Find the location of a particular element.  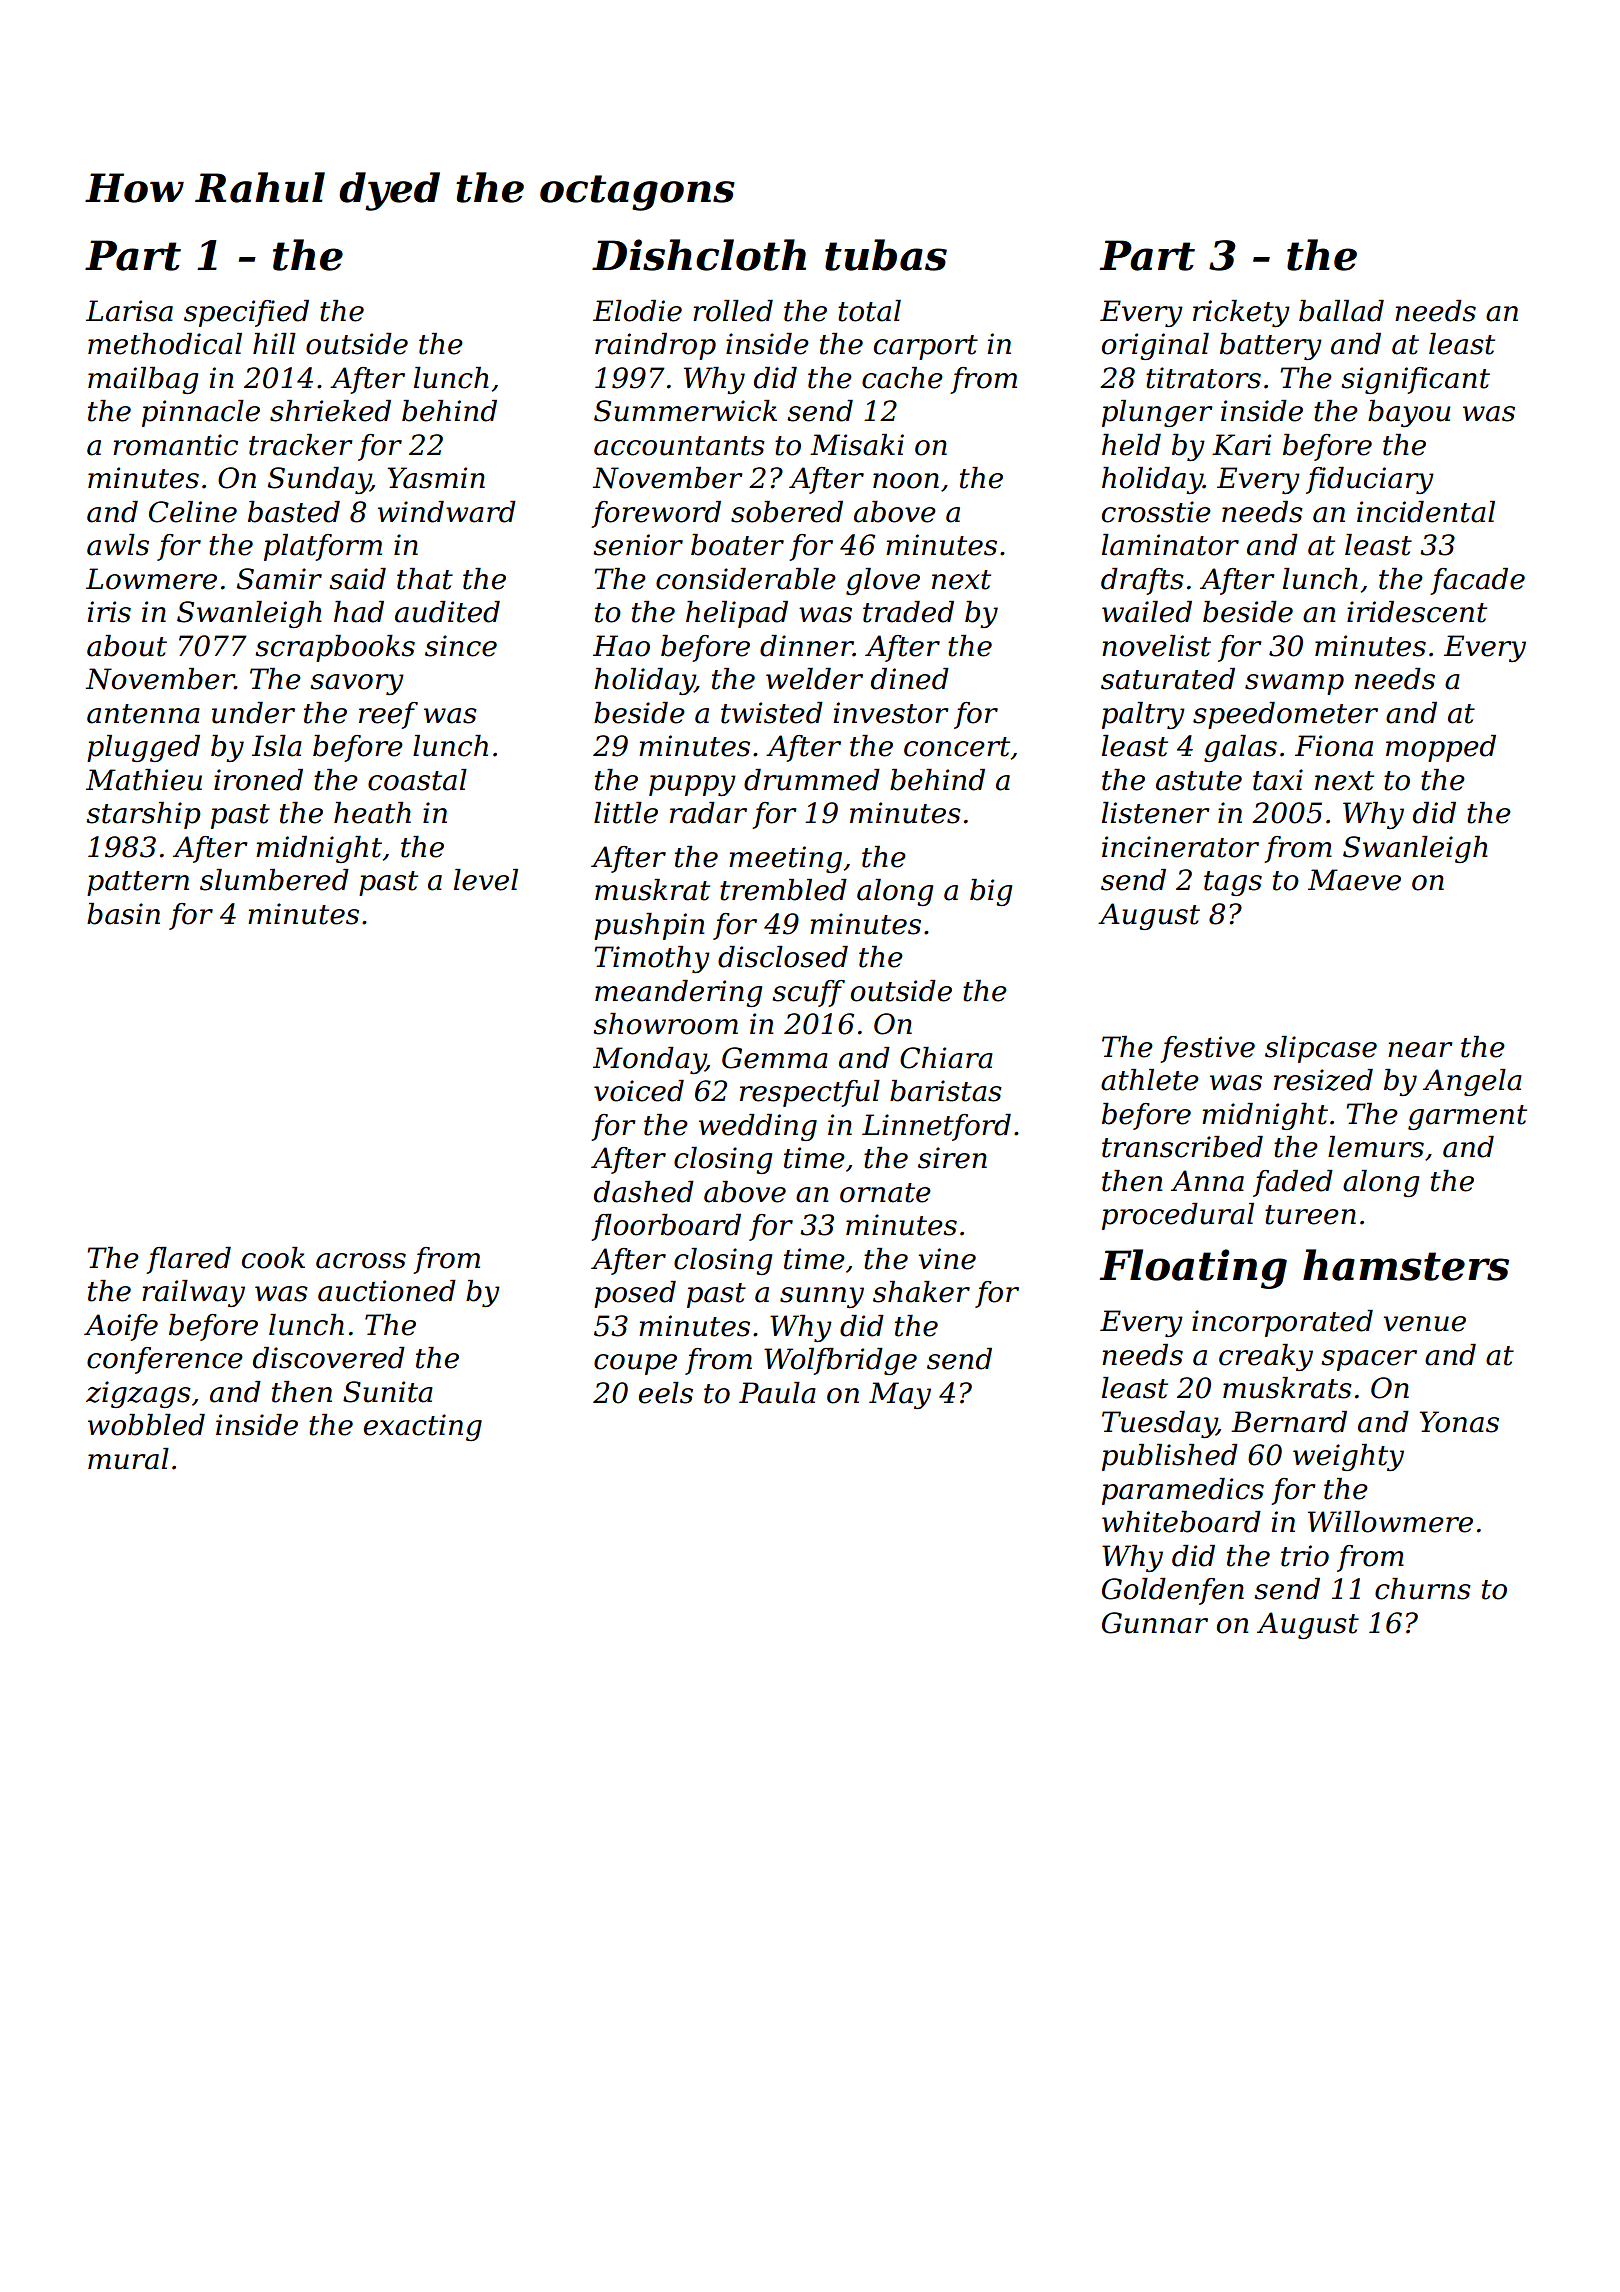

mural is located at coordinates (128, 1459).
